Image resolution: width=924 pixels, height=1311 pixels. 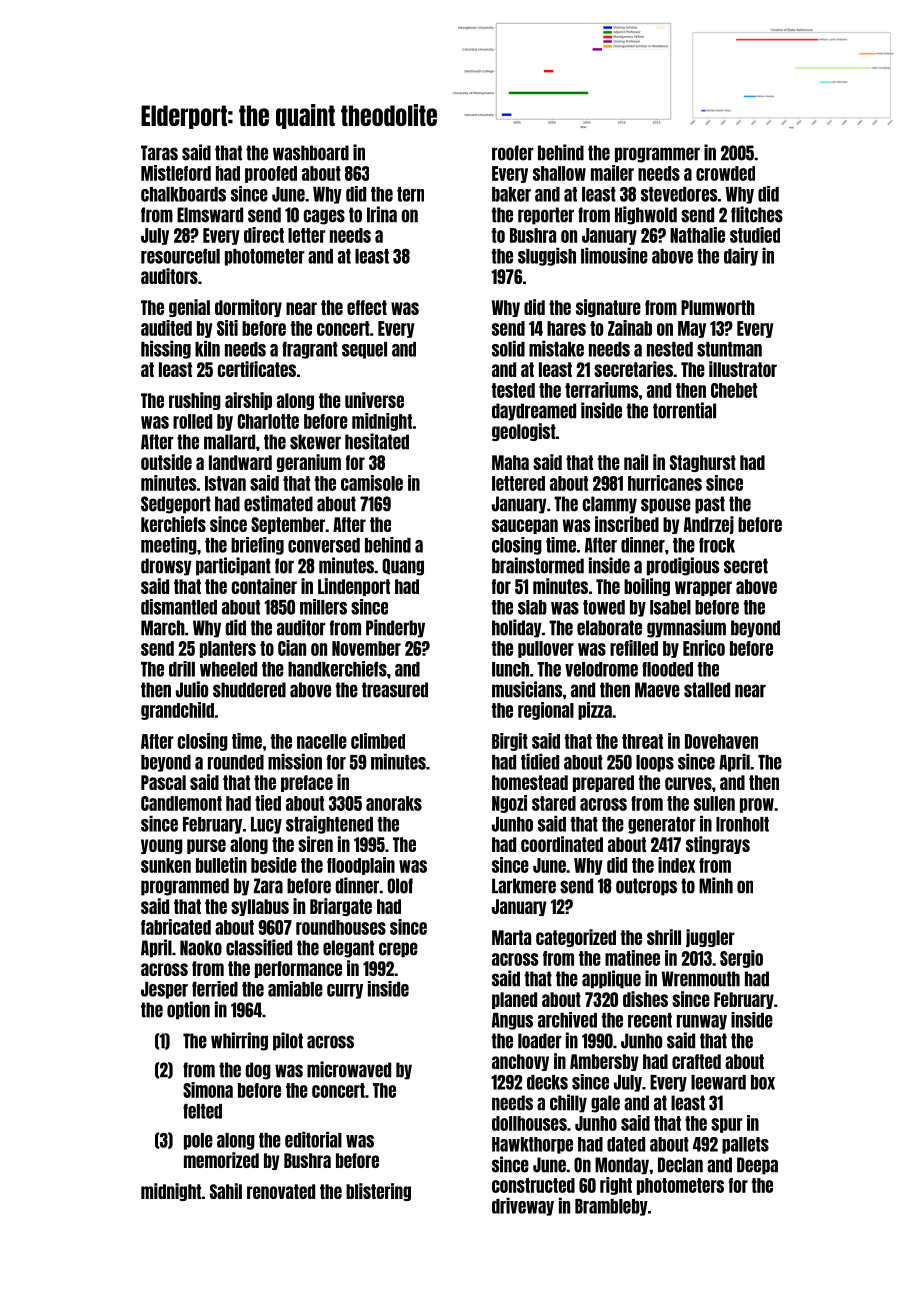 I want to click on kiln, so click(x=207, y=348).
